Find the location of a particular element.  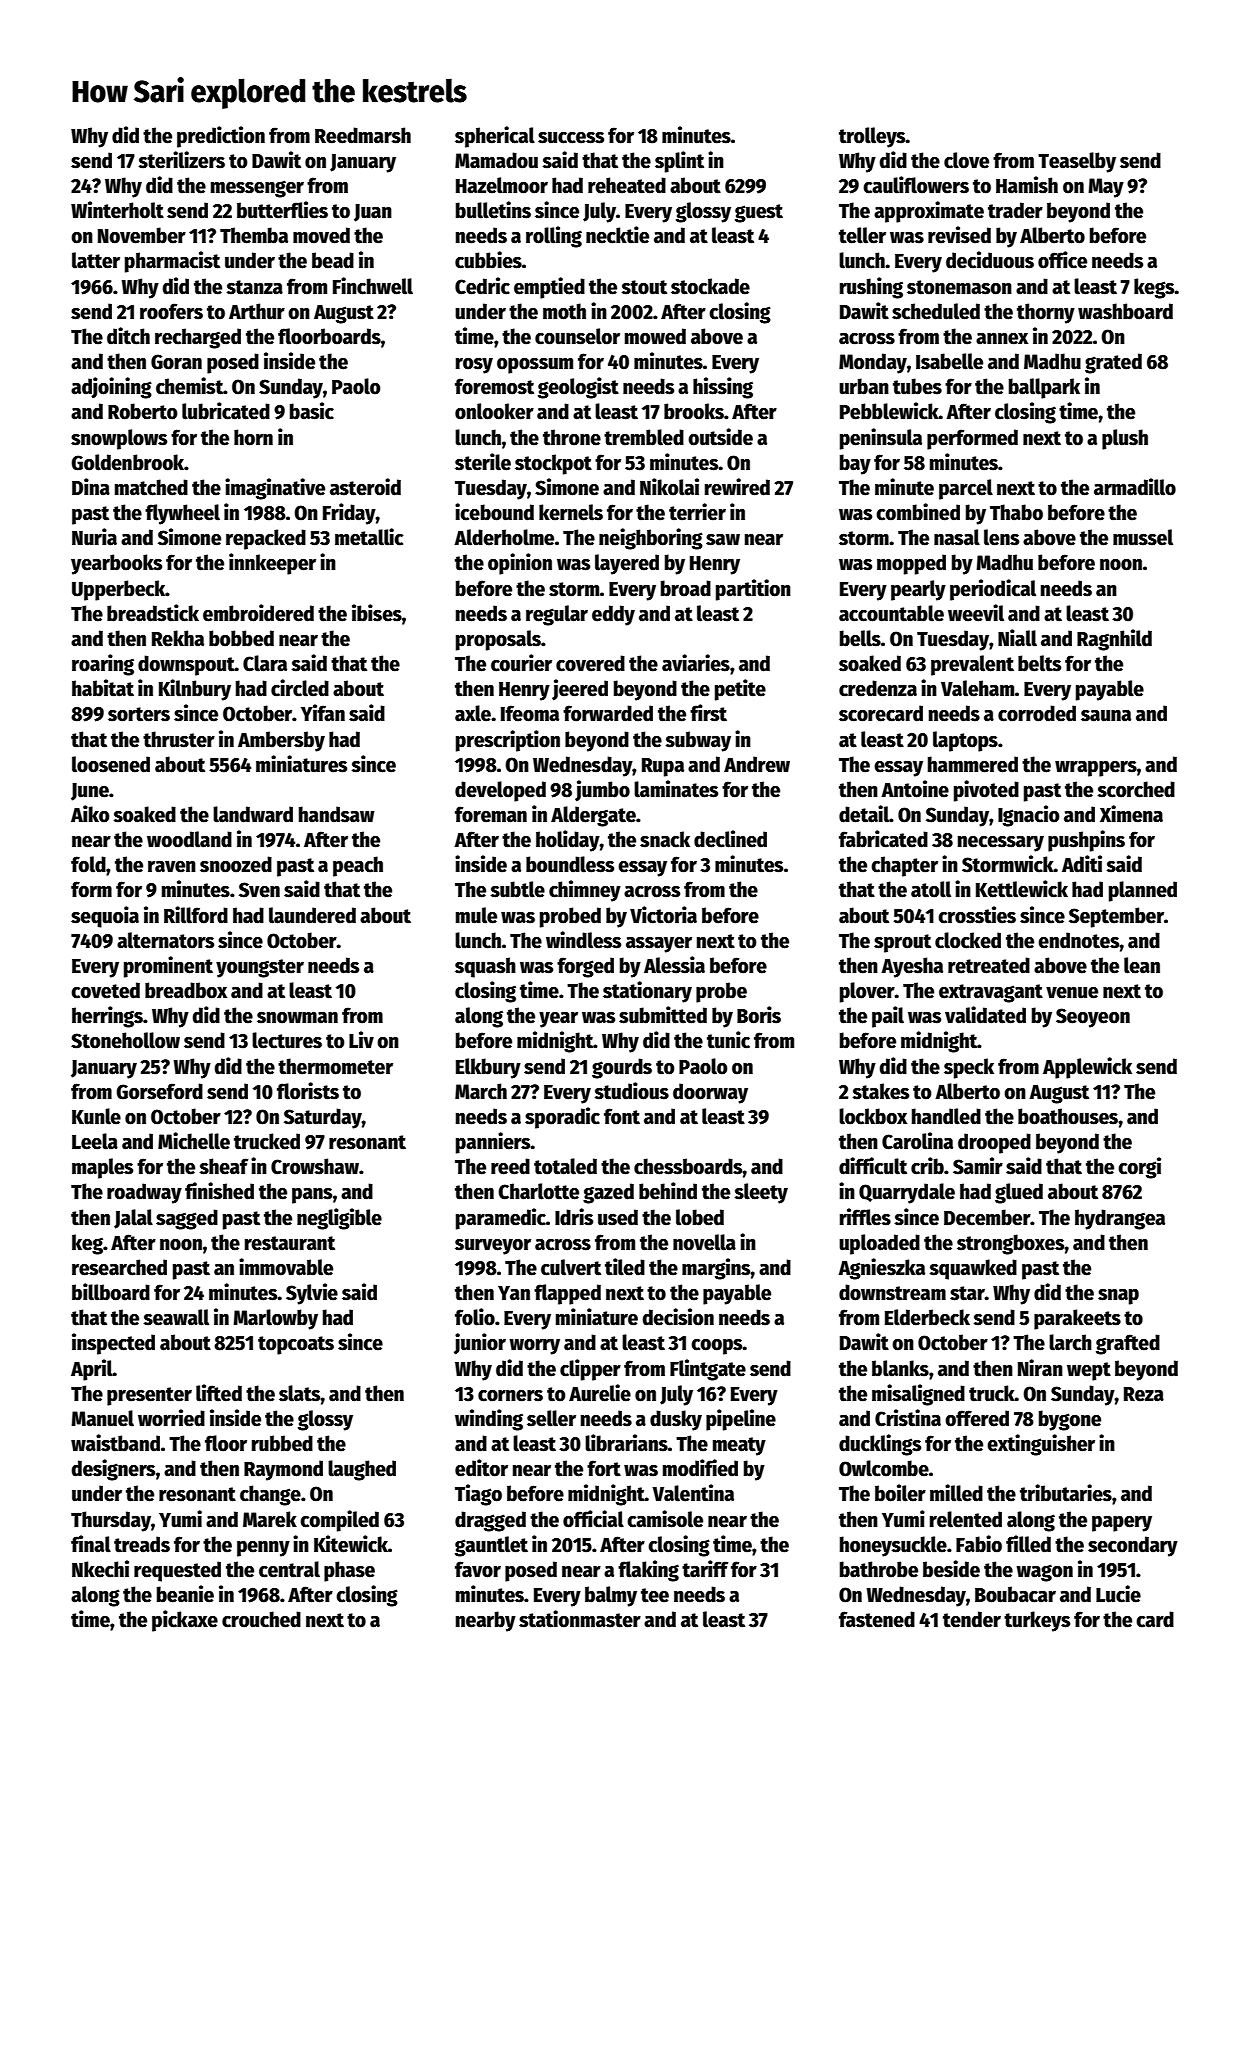

jumbo is located at coordinates (602, 791).
